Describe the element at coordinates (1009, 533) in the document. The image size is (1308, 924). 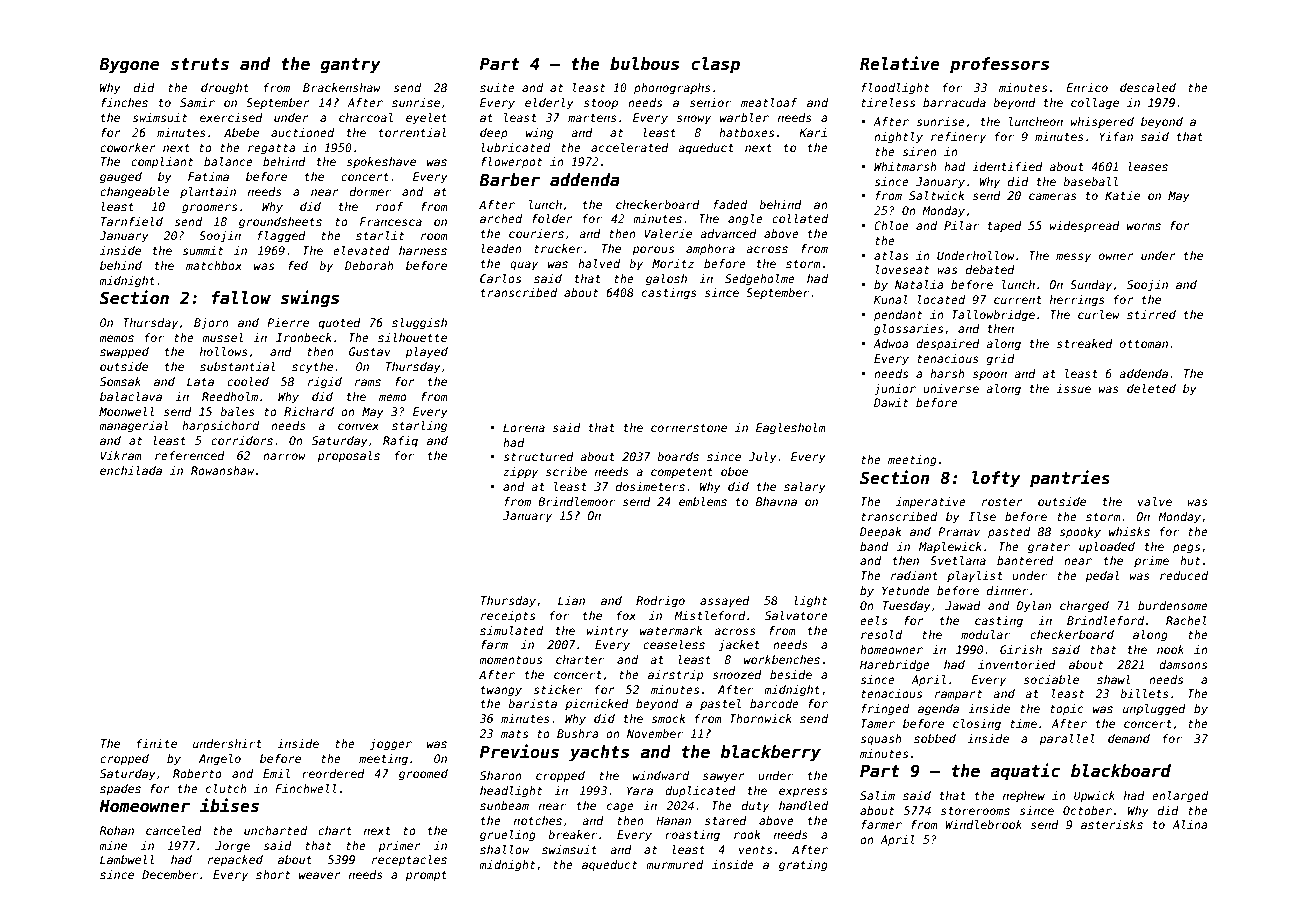
I see `pasted` at that location.
